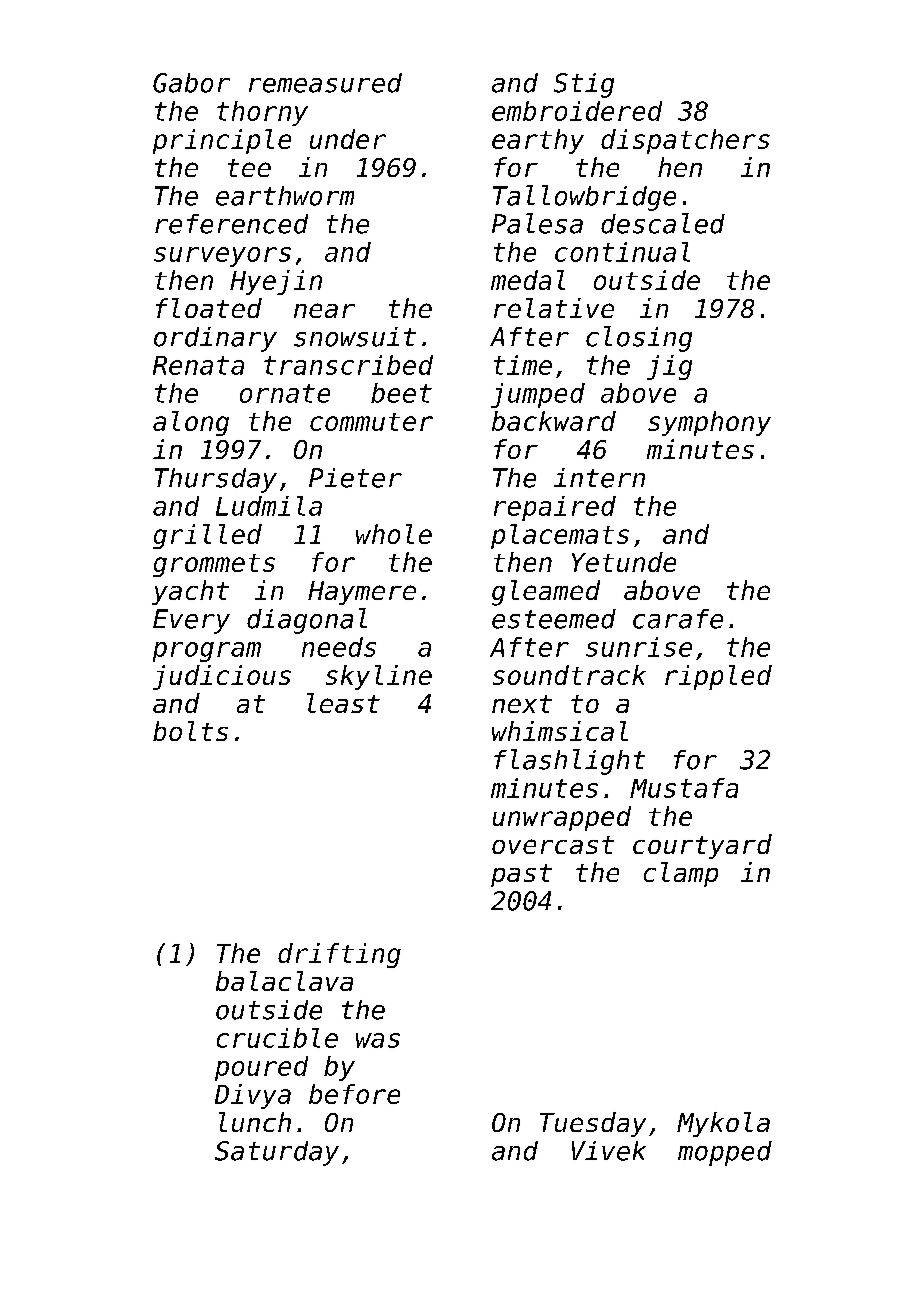 This screenshot has width=924, height=1311. Describe the element at coordinates (528, 280) in the screenshot. I see `medal` at that location.
